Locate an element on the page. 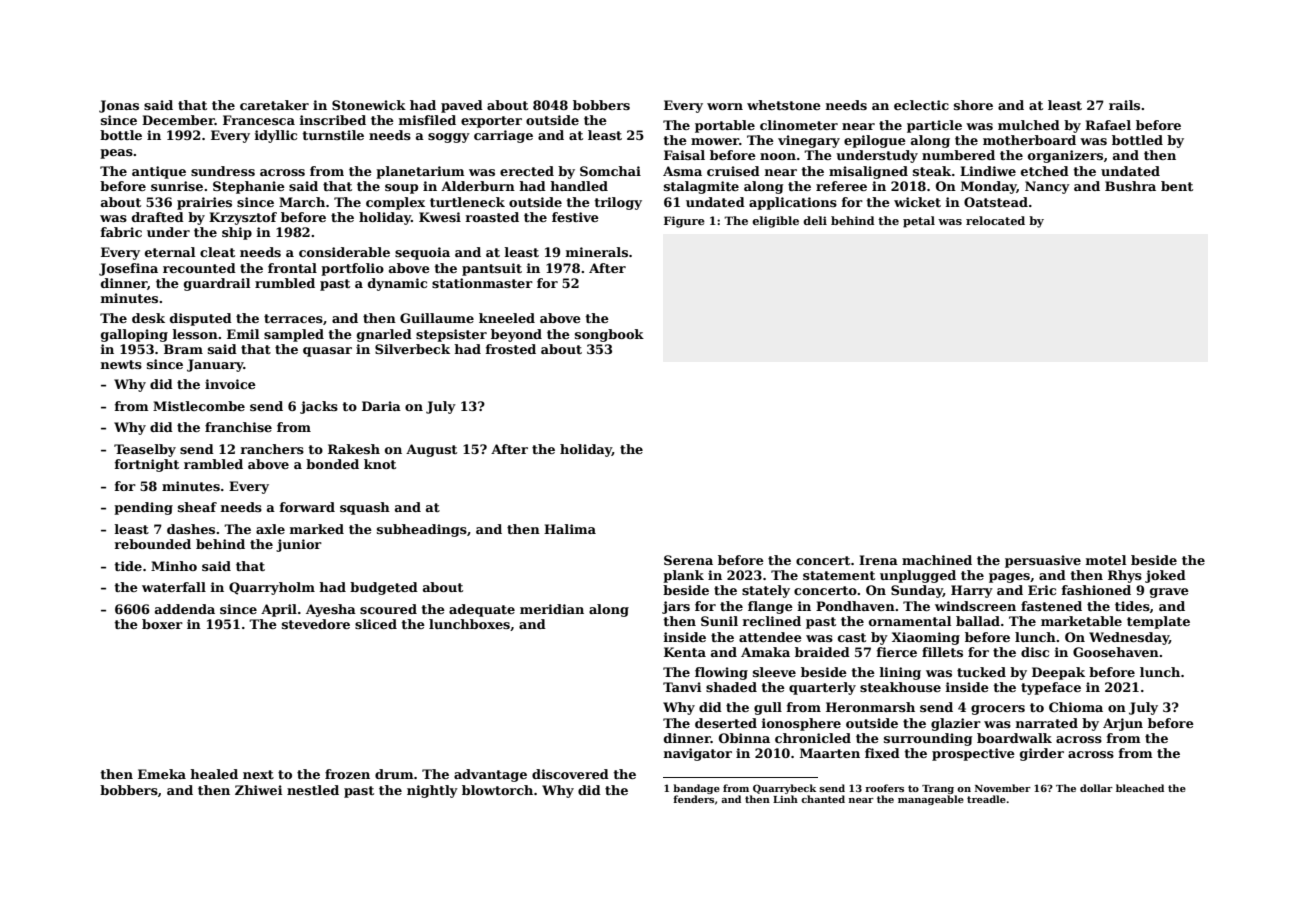 The image size is (1308, 924). manageable is located at coordinates (931, 800).
